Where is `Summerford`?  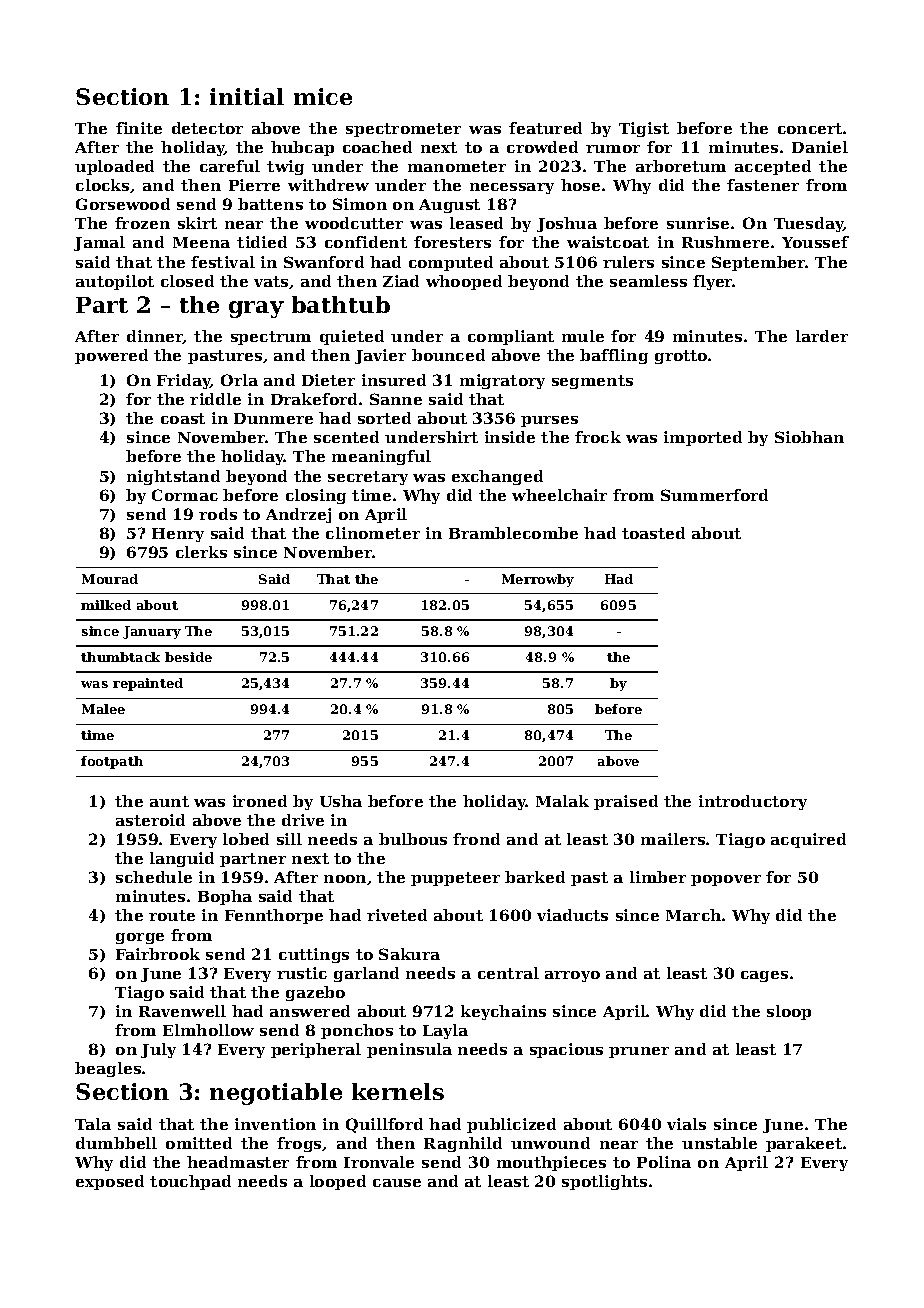
Summerford is located at coordinates (714, 495).
